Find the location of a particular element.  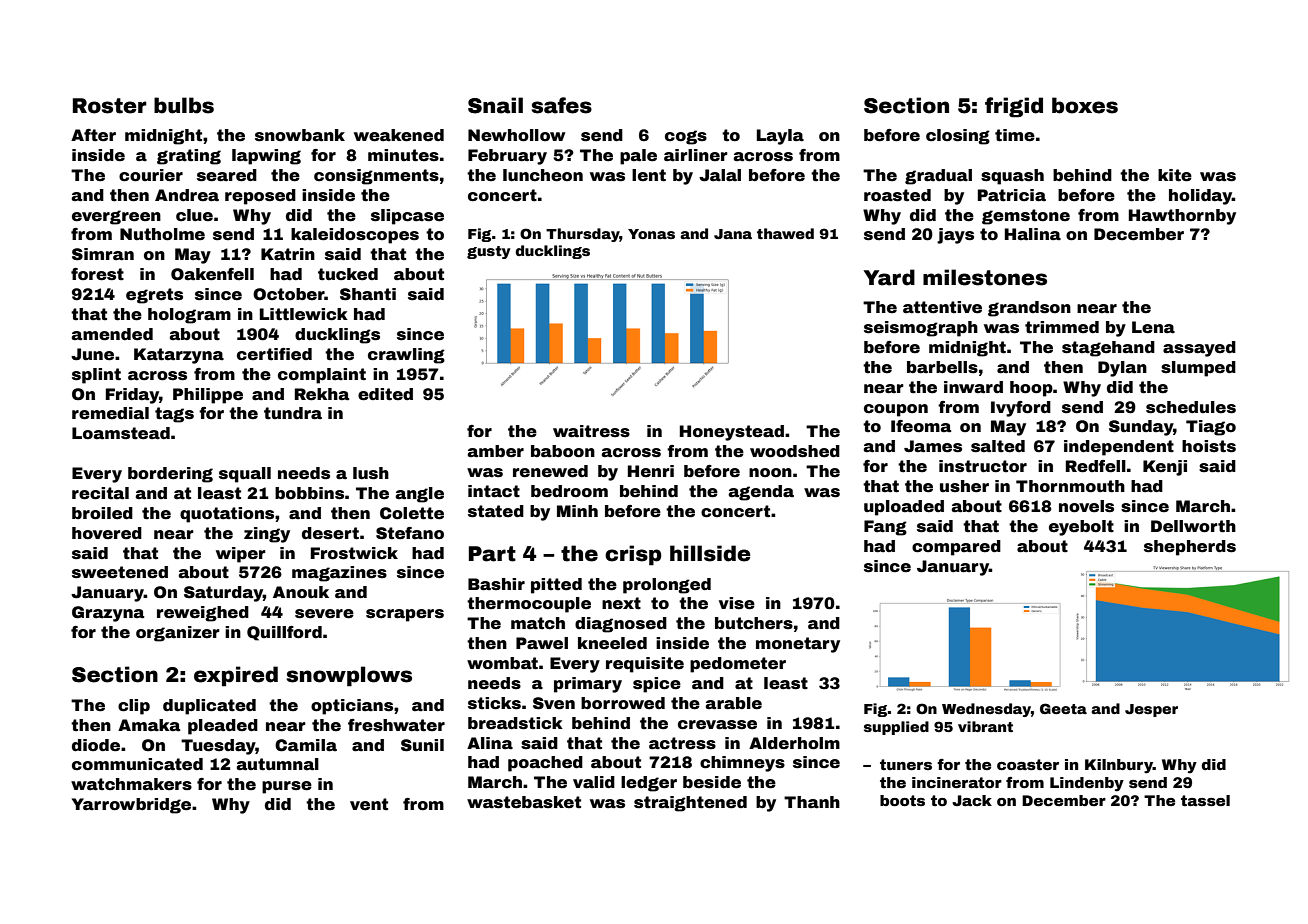

squall is located at coordinates (245, 475).
